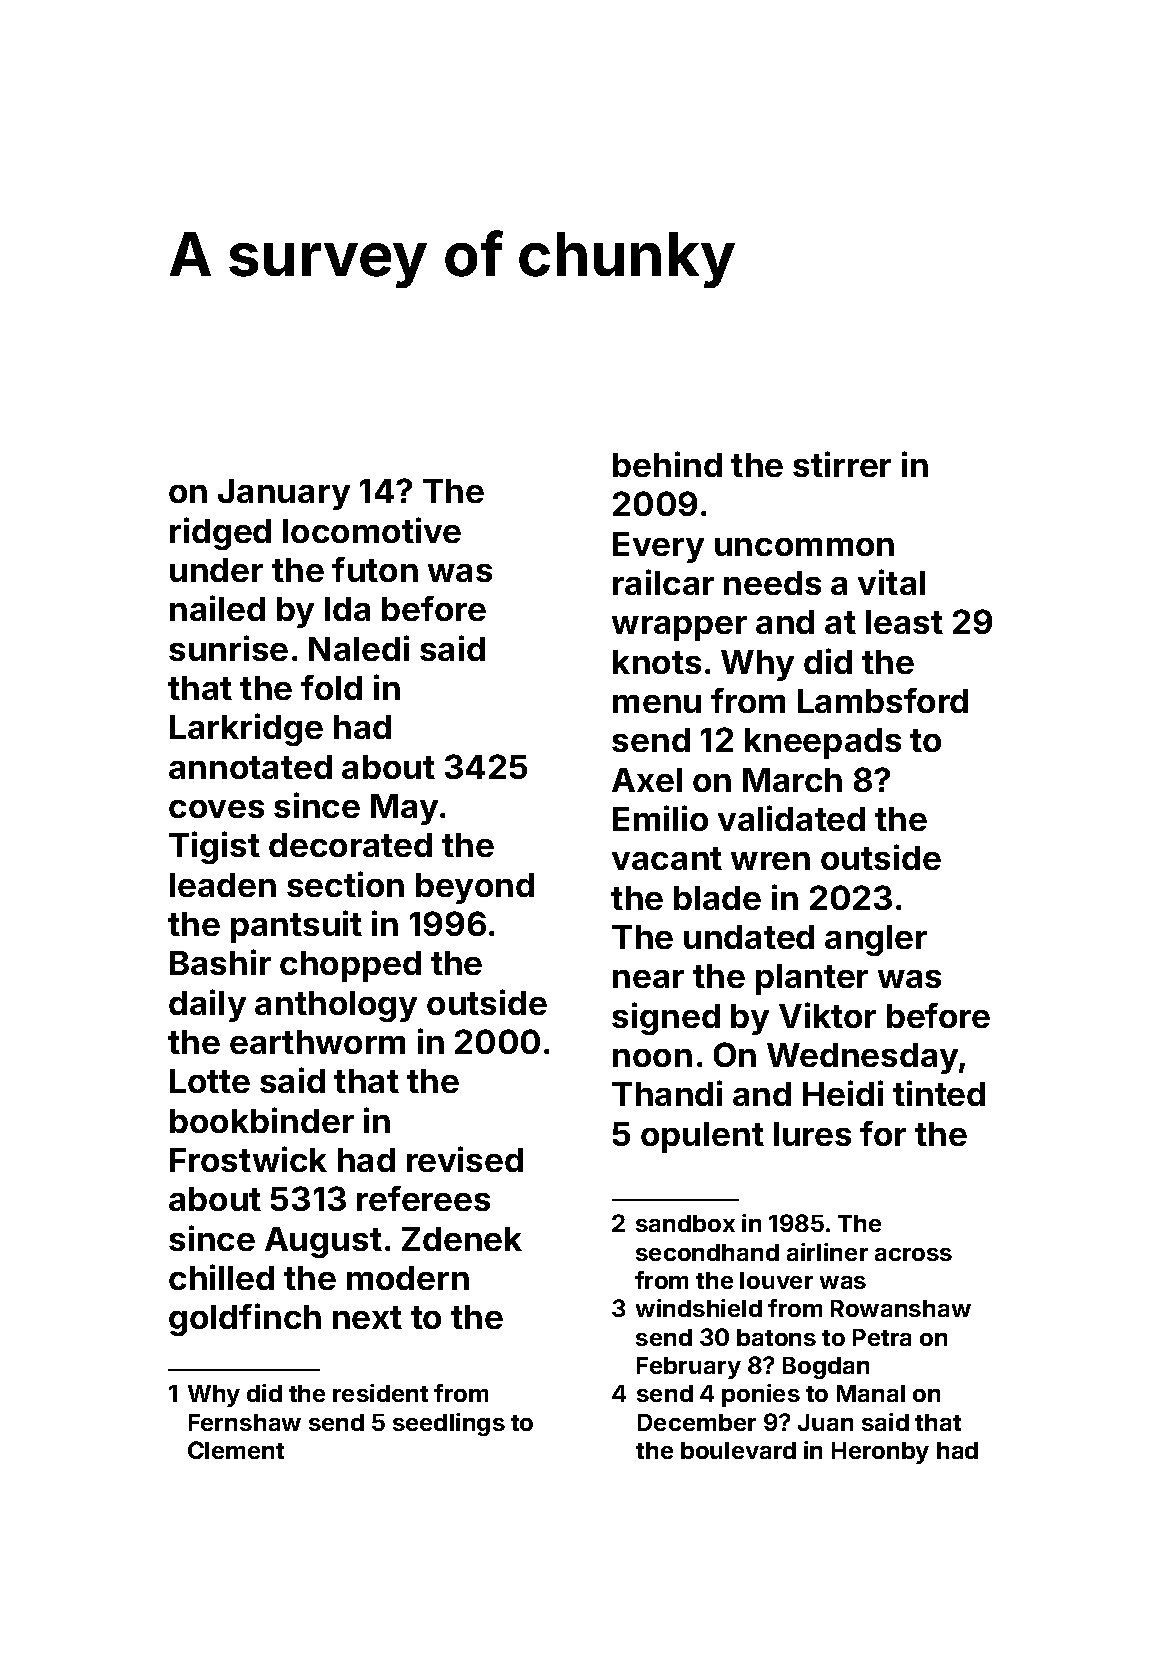 This screenshot has height=1654, width=1165. What do you see at coordinates (284, 494) in the screenshot?
I see `January` at bounding box center [284, 494].
